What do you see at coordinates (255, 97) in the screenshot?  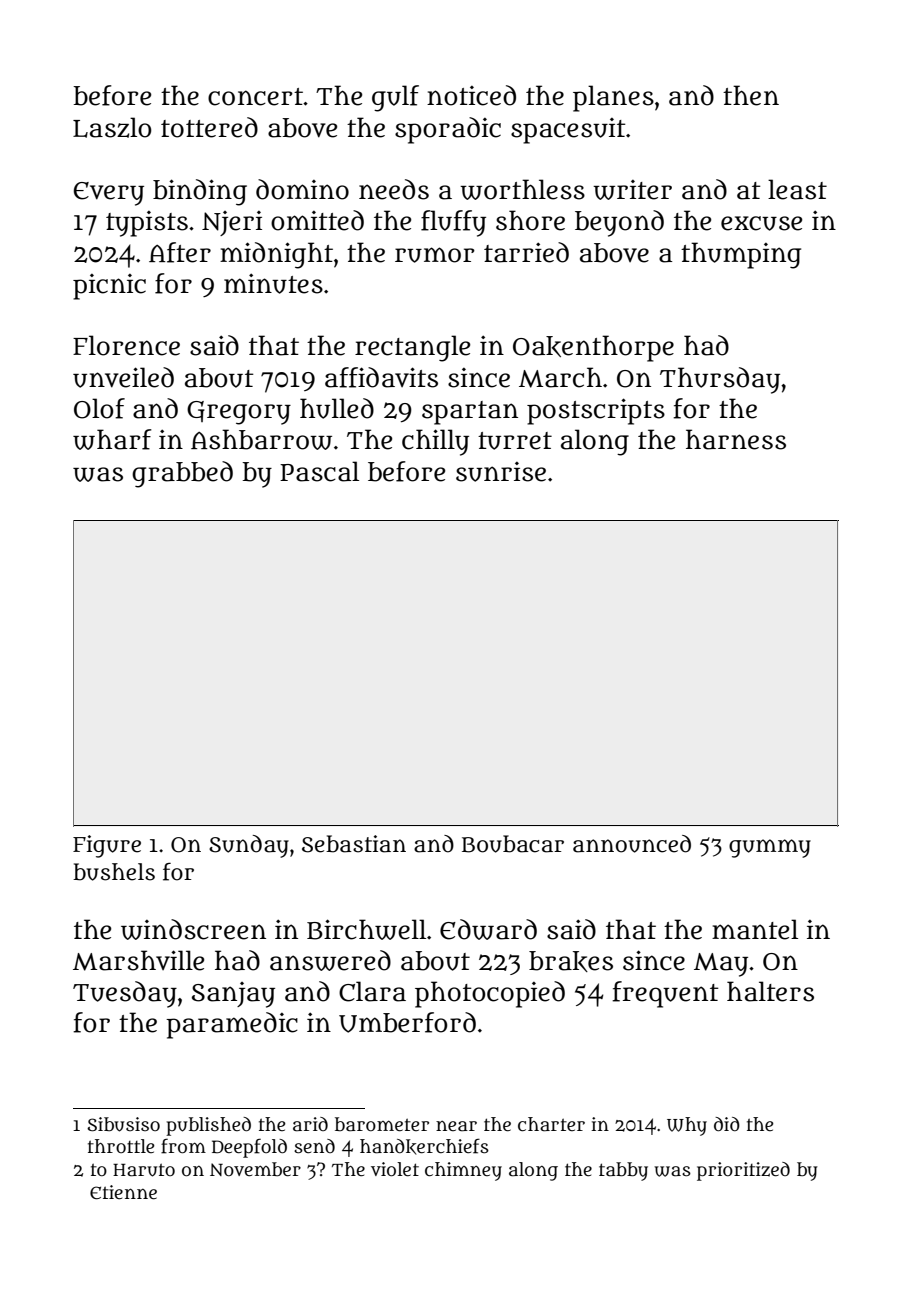 I see `concert` at bounding box center [255, 97].
